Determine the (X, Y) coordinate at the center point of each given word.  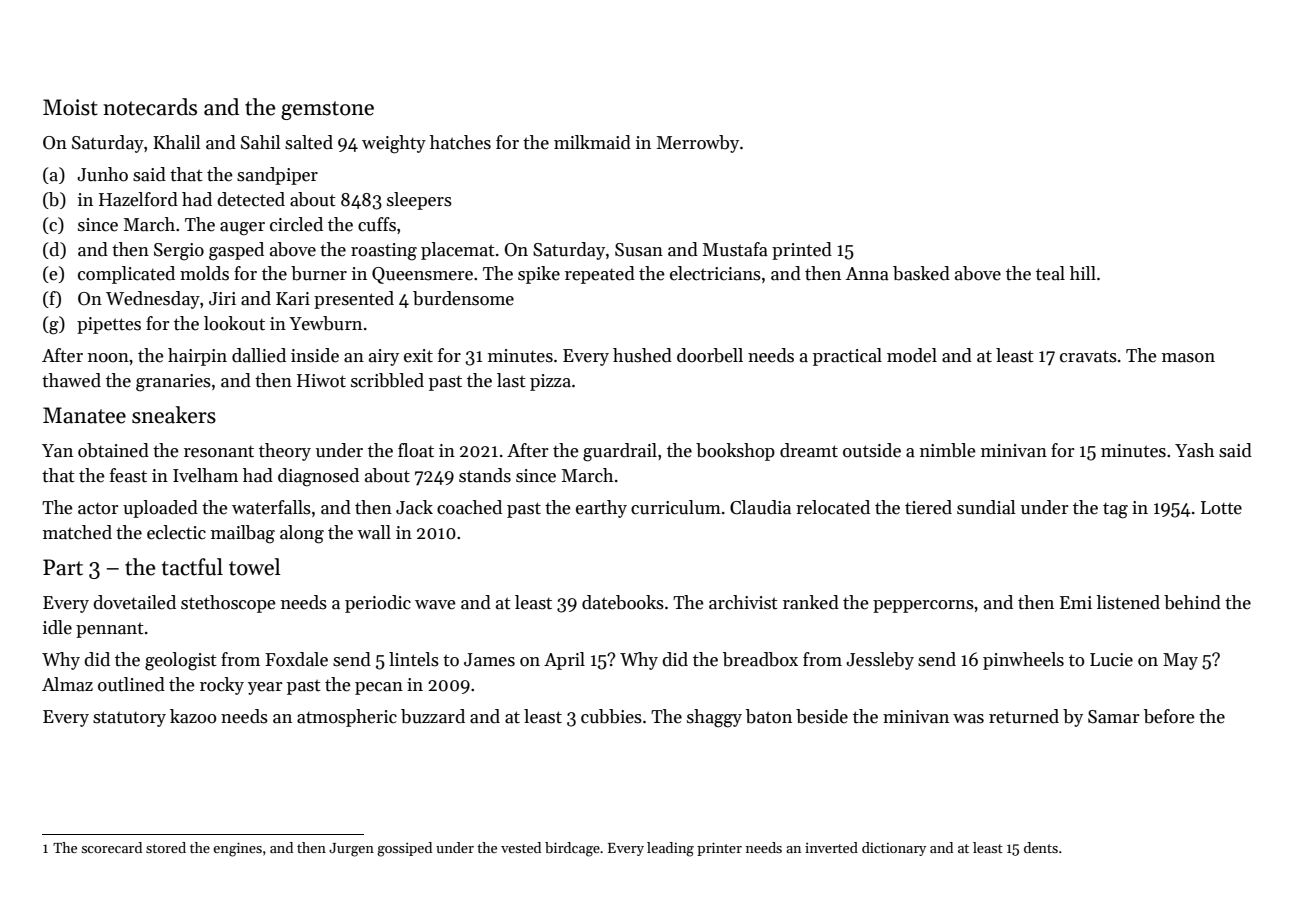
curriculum (676, 507)
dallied (259, 355)
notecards (150, 107)
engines (237, 849)
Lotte (1221, 508)
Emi (1076, 602)
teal (1050, 273)
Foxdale (296, 659)
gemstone (327, 110)
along (302, 534)
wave (435, 605)
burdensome (463, 298)
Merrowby (698, 144)
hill (1083, 273)
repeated (600, 275)
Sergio (179, 252)
